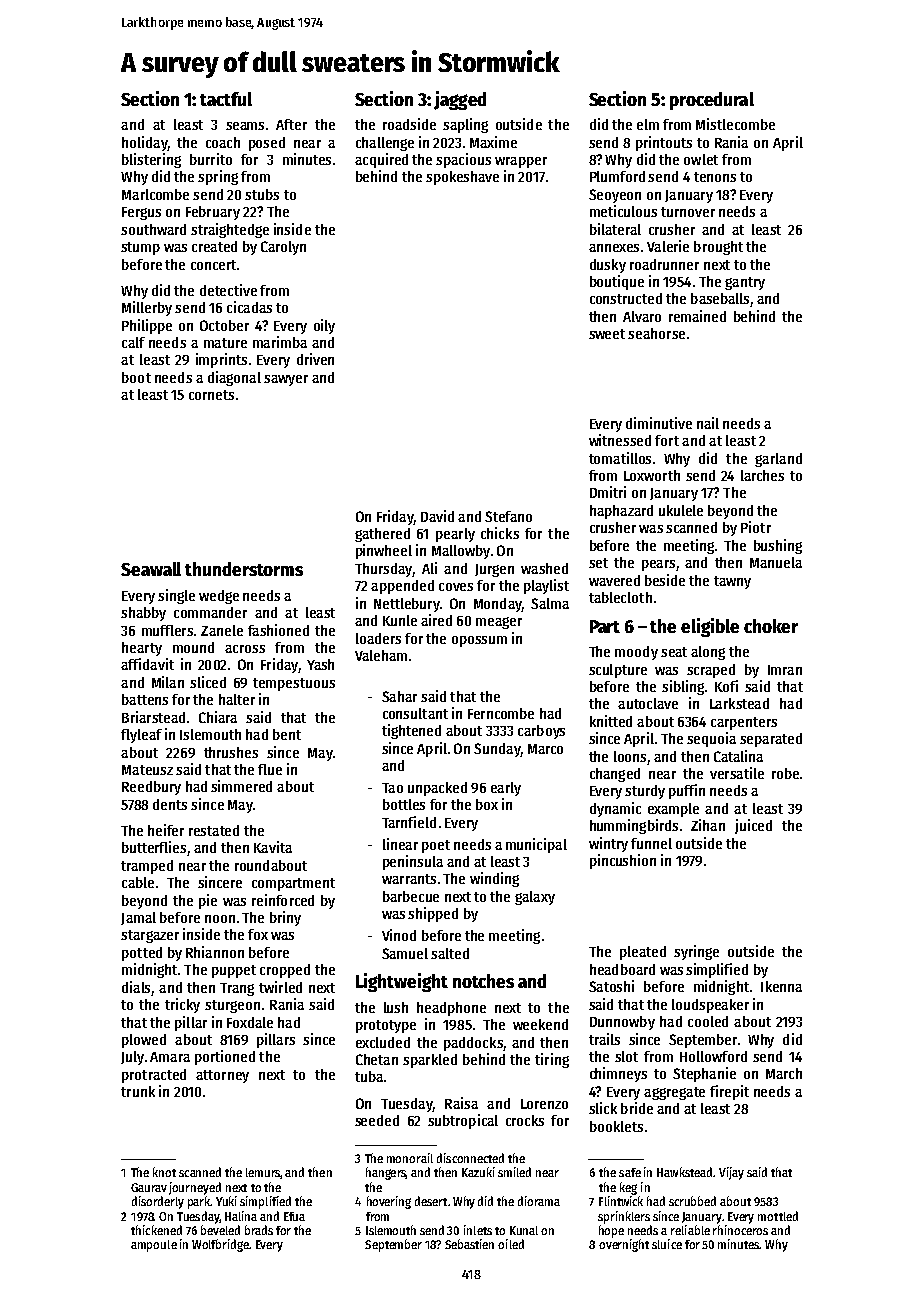 This screenshot has width=924, height=1308. What do you see at coordinates (164, 1172) in the screenshot?
I see `knot` at bounding box center [164, 1172].
